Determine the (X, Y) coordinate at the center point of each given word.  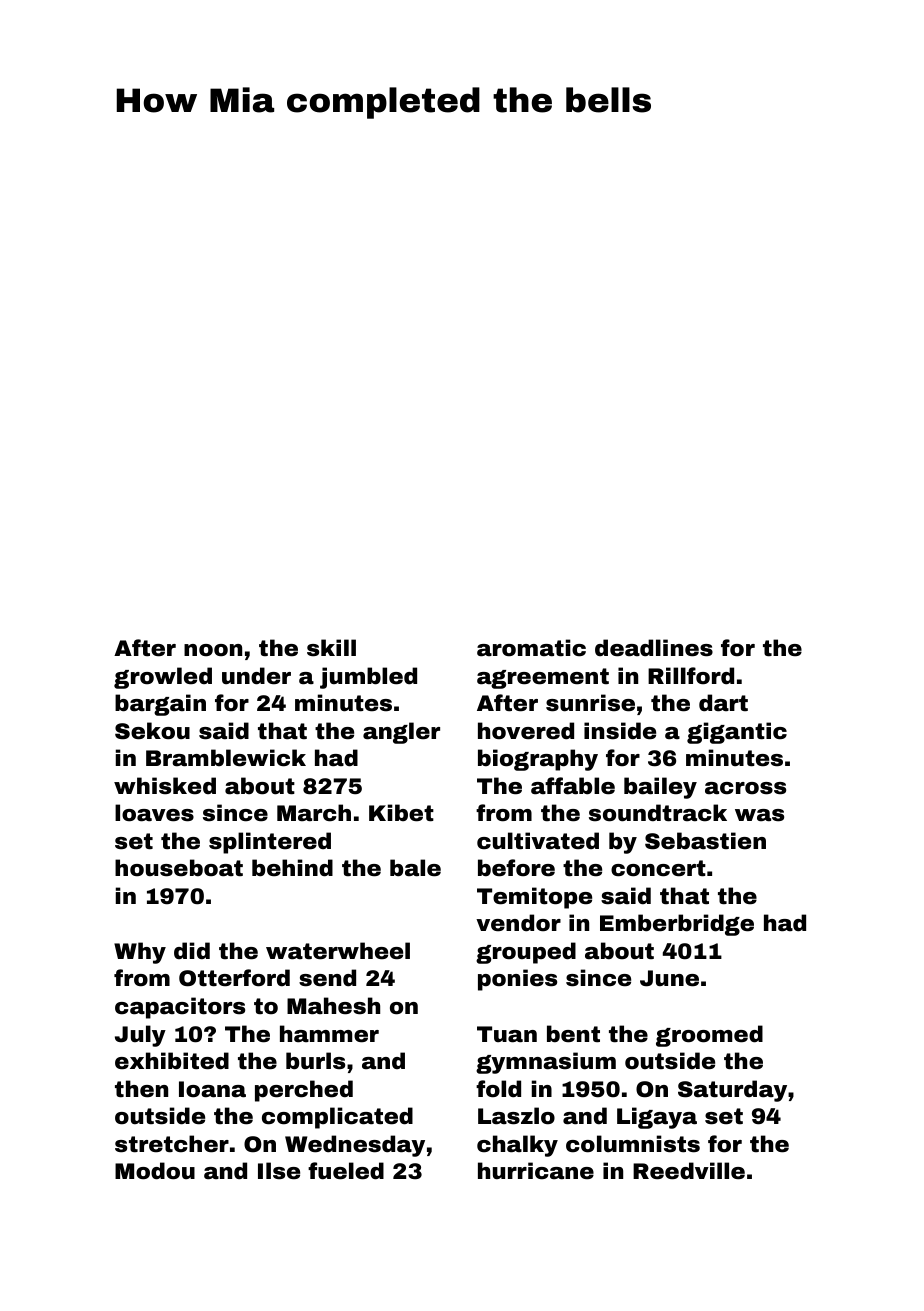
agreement (543, 678)
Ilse (279, 1171)
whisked (165, 786)
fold (498, 1089)
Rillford (691, 676)
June (669, 978)
